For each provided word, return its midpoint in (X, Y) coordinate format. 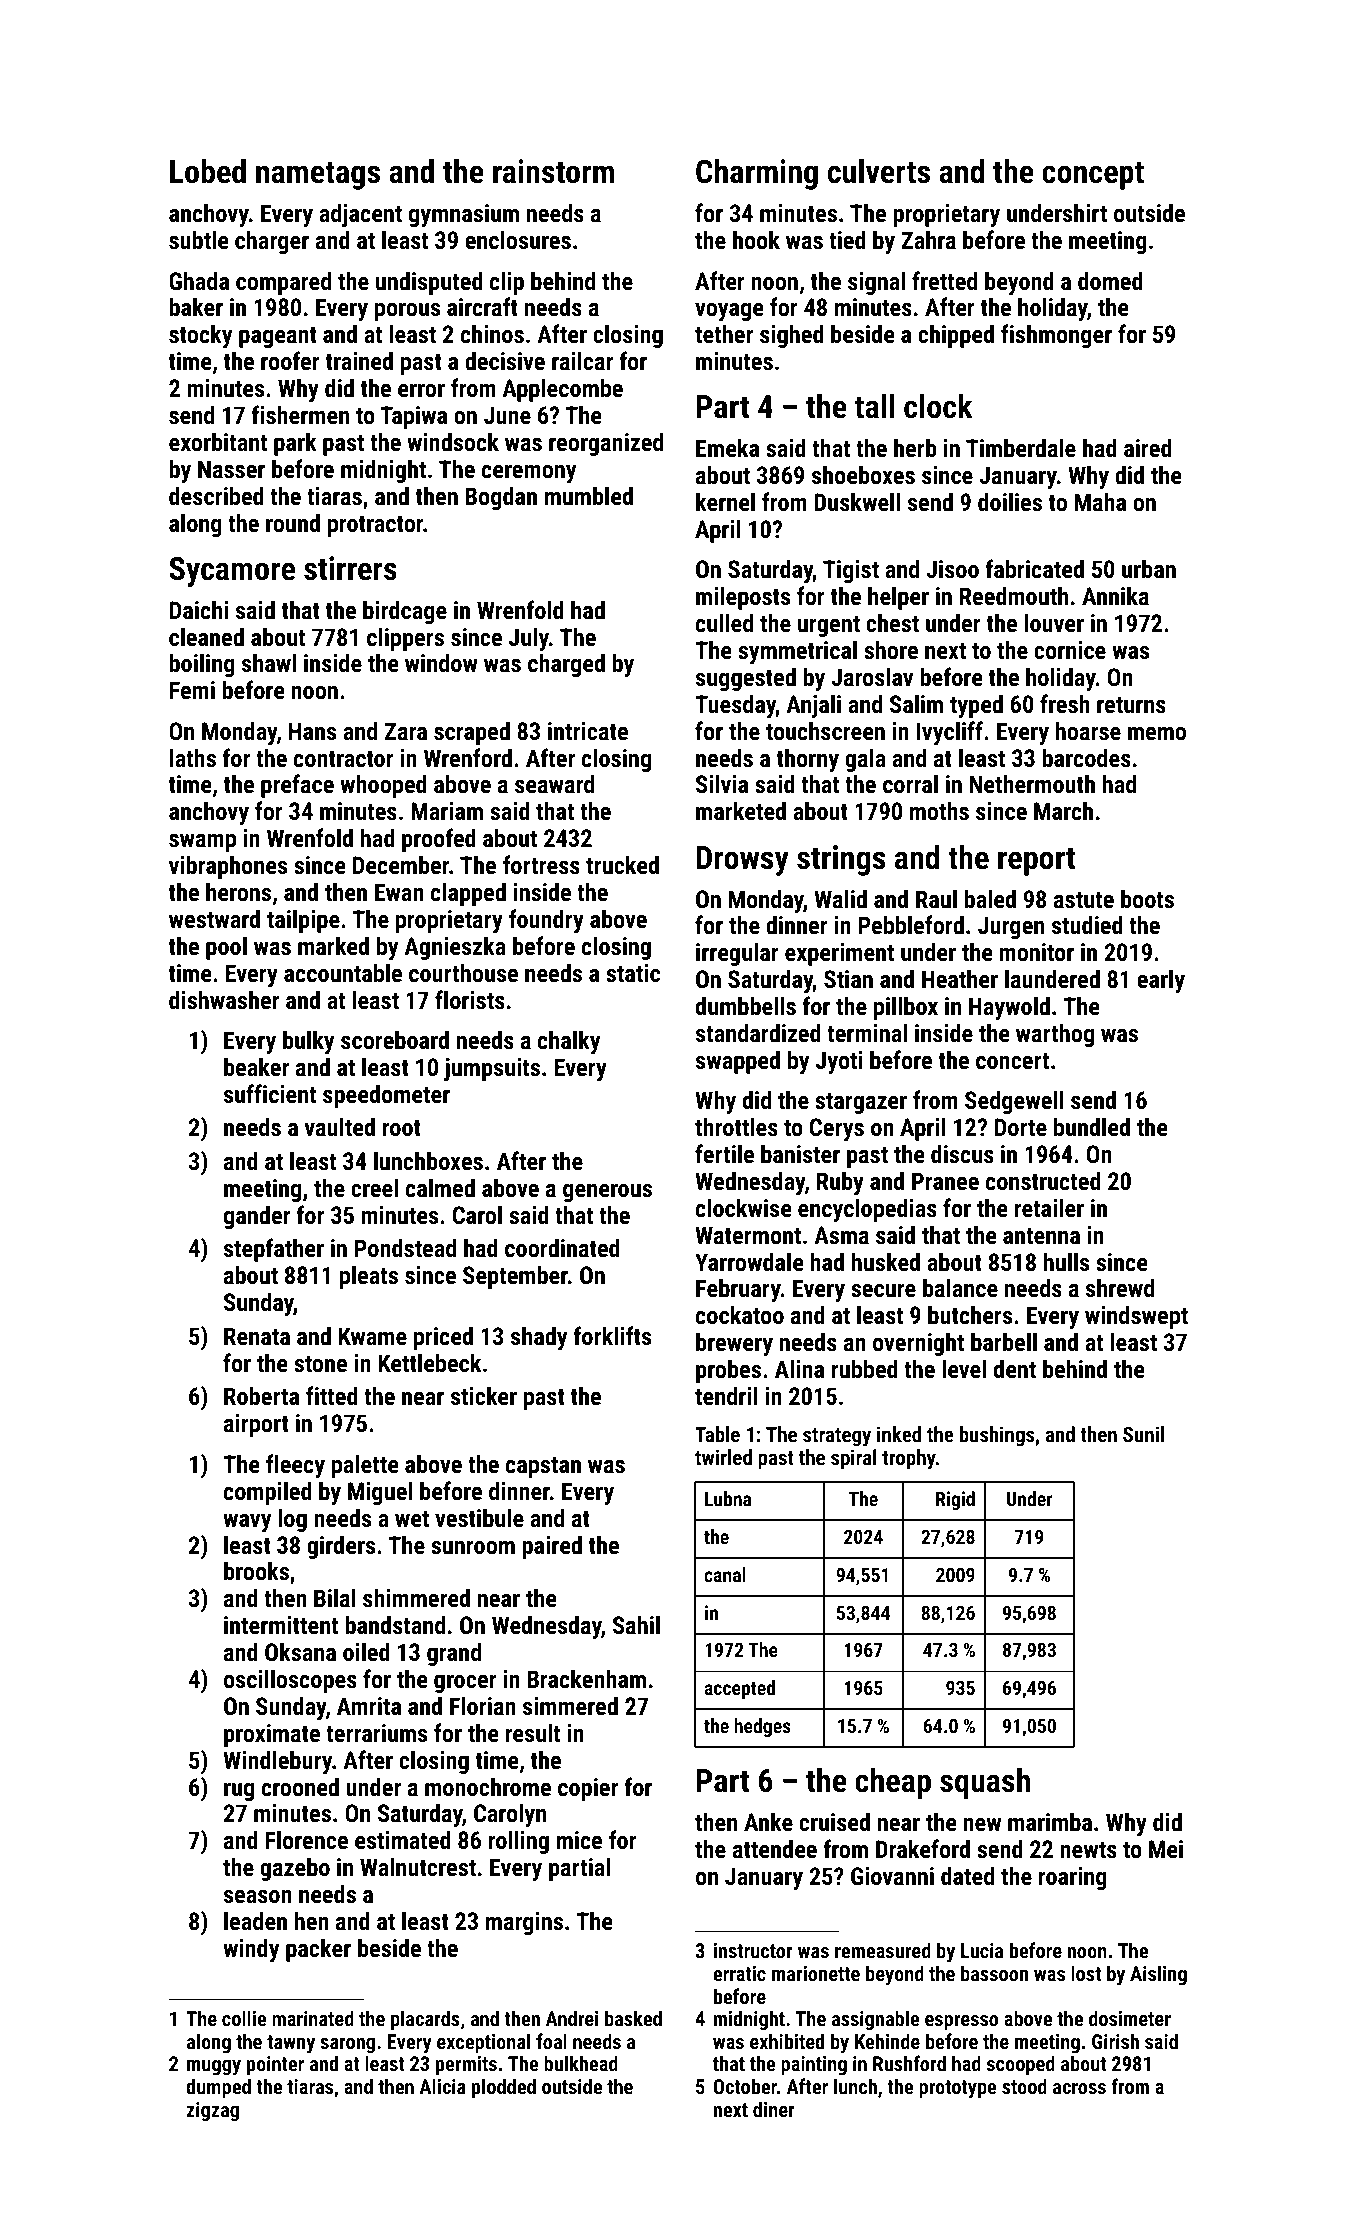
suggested (746, 679)
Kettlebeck (429, 1362)
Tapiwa (413, 417)
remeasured (883, 1950)
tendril (726, 1395)
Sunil (1143, 1434)
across (1079, 2088)
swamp (202, 843)
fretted (944, 280)
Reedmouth (1014, 595)
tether (724, 333)
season (258, 1896)
